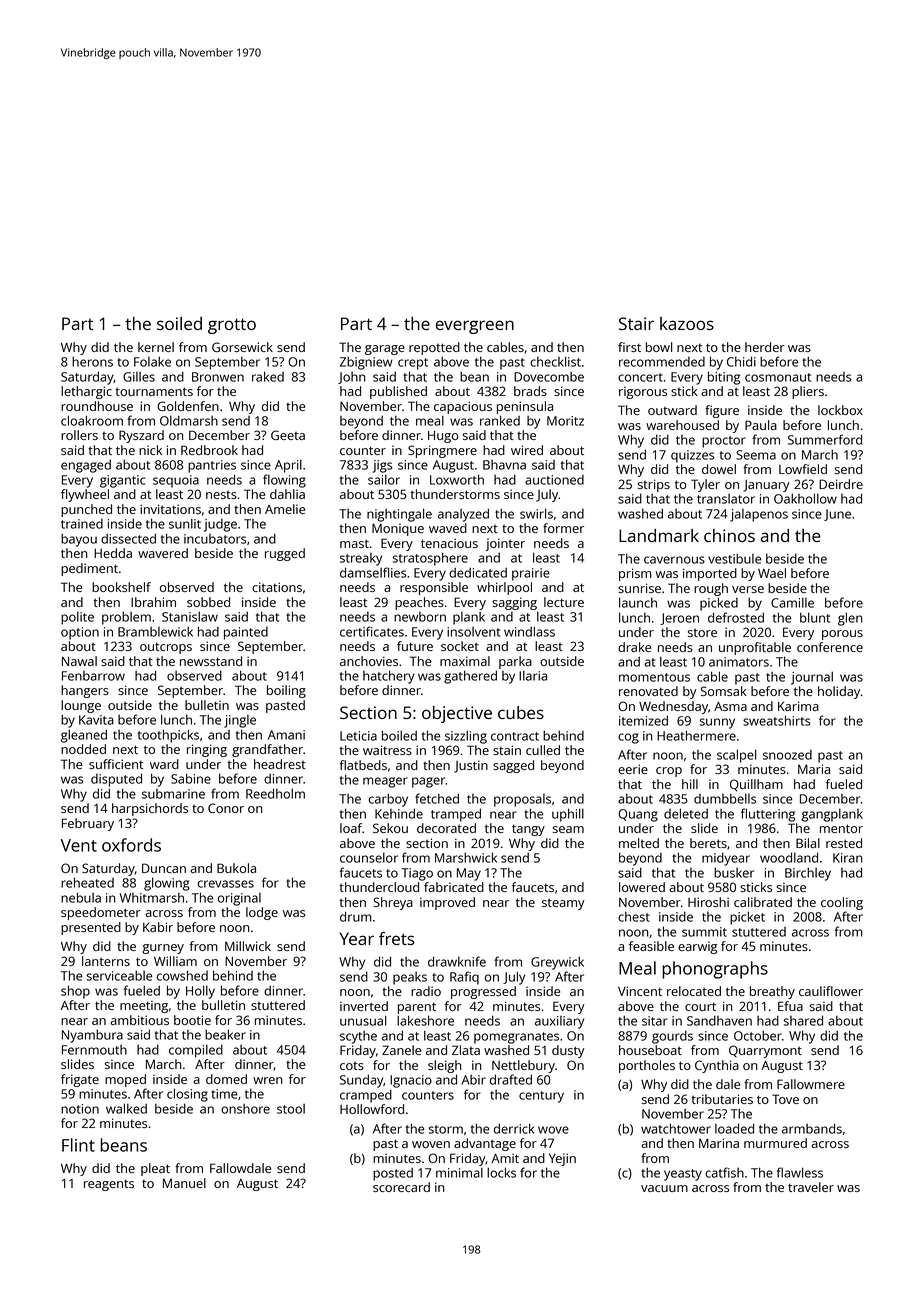 The height and width of the screenshot is (1308, 924). Describe the element at coordinates (772, 992) in the screenshot. I see `breathy` at that location.
